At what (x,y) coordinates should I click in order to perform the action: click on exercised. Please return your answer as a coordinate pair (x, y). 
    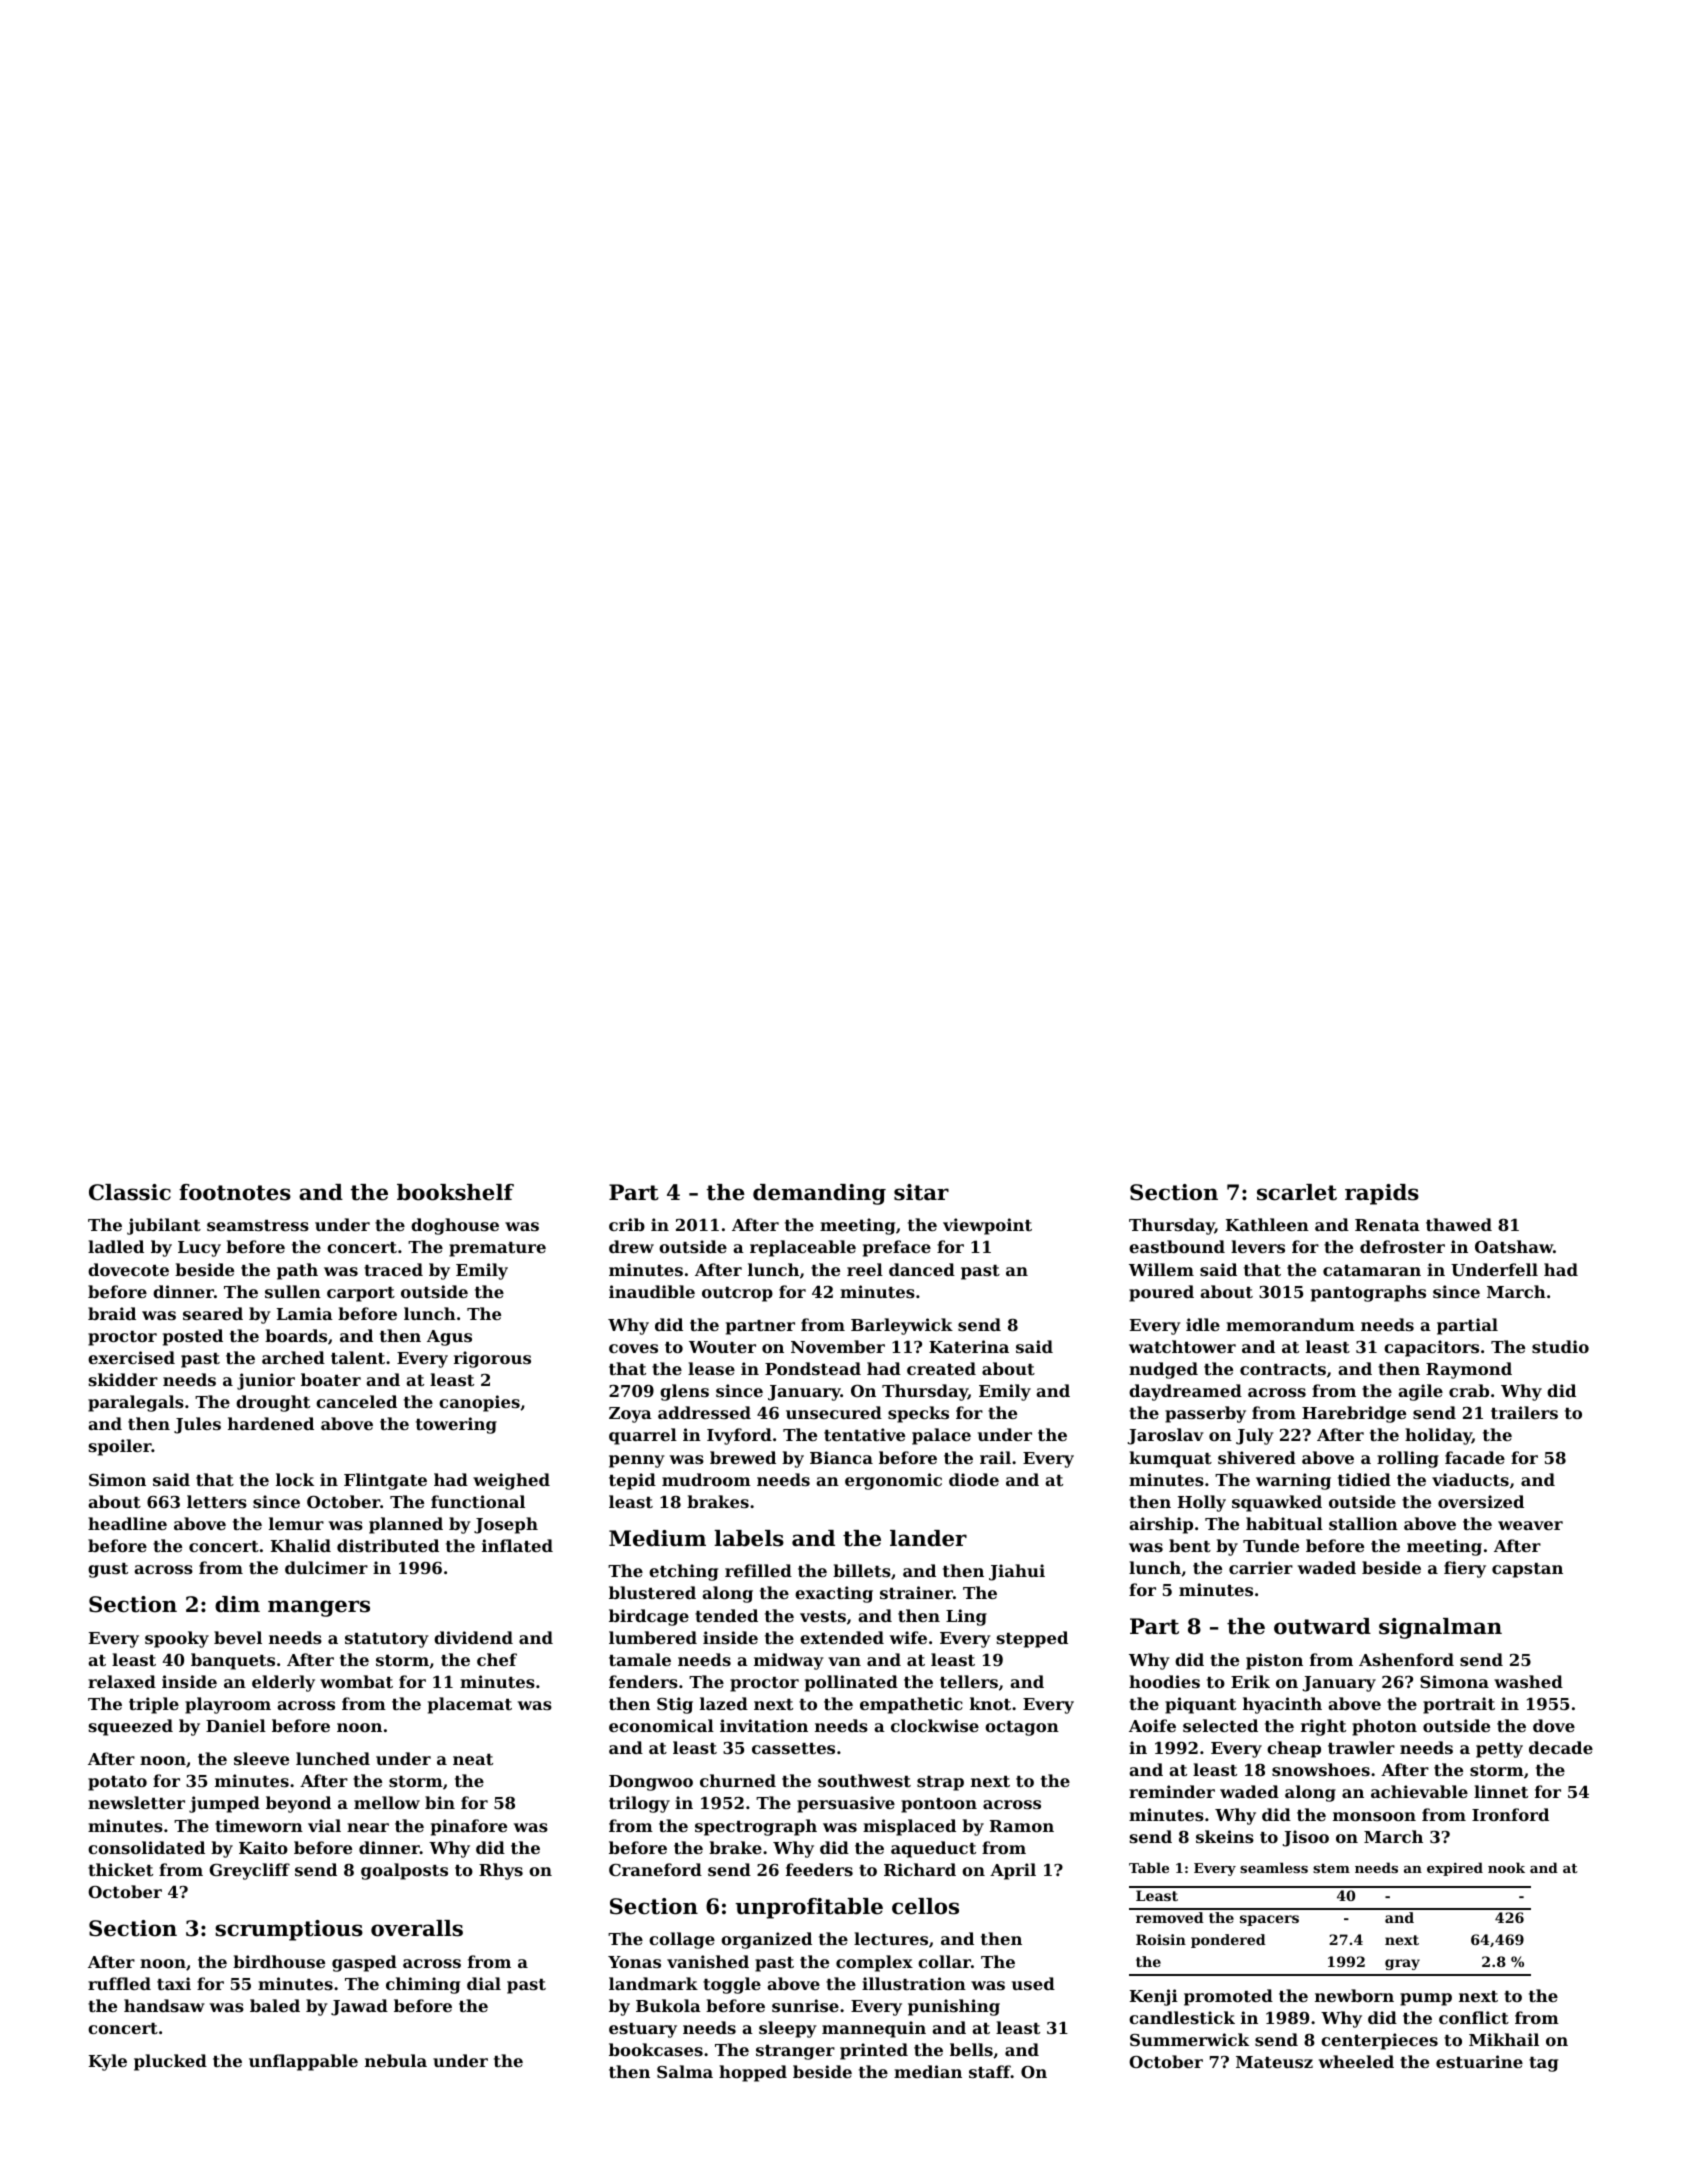
    Looking at the image, I should click on (131, 1357).
